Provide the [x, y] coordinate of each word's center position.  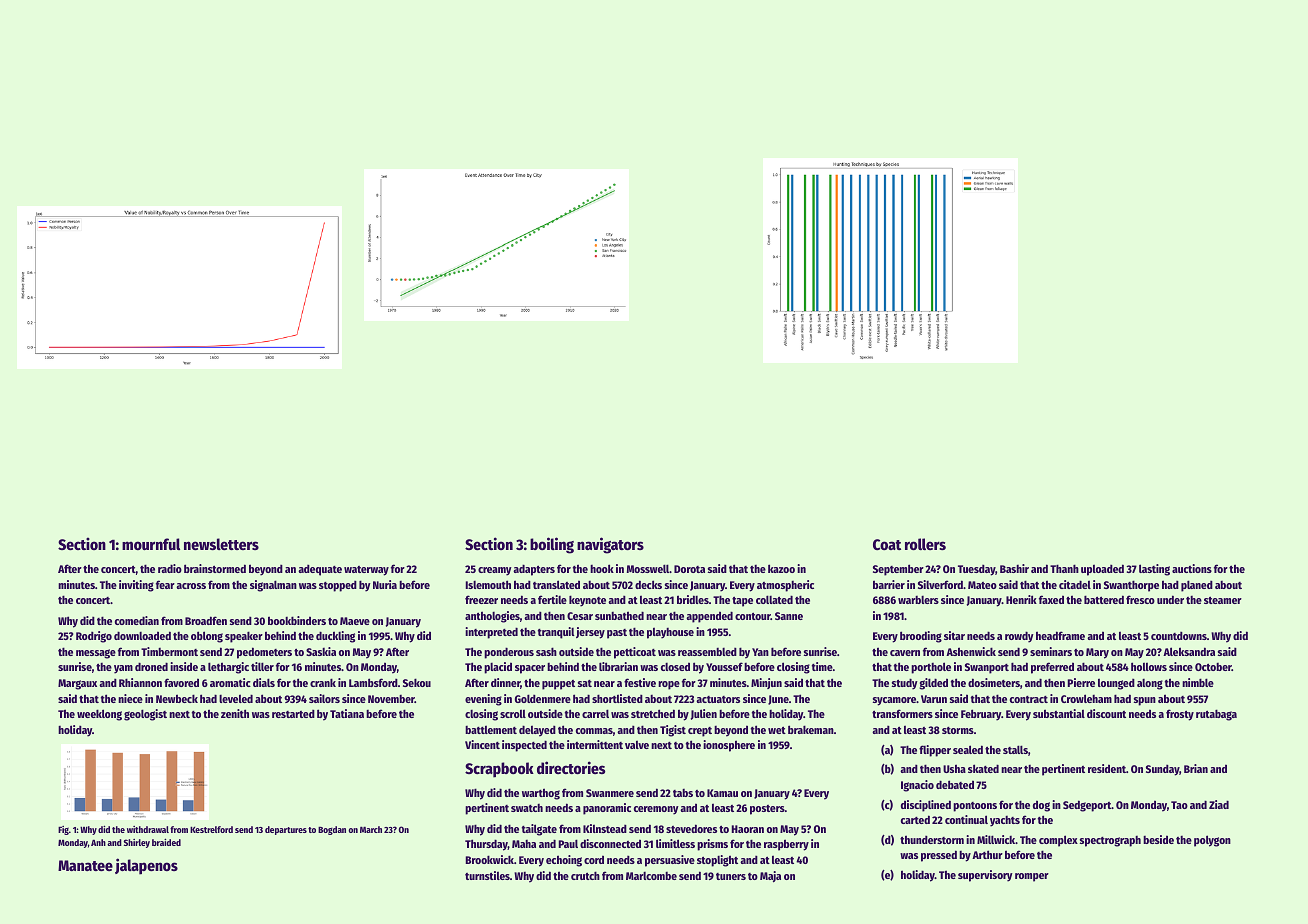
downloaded [142, 635]
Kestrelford [211, 829]
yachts [1005, 821]
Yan [760, 652]
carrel [595, 713]
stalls [1015, 749]
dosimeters [994, 682]
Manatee [85, 865]
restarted [293, 714]
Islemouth [488, 584]
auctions [1192, 568]
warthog [541, 794]
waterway [366, 571]
